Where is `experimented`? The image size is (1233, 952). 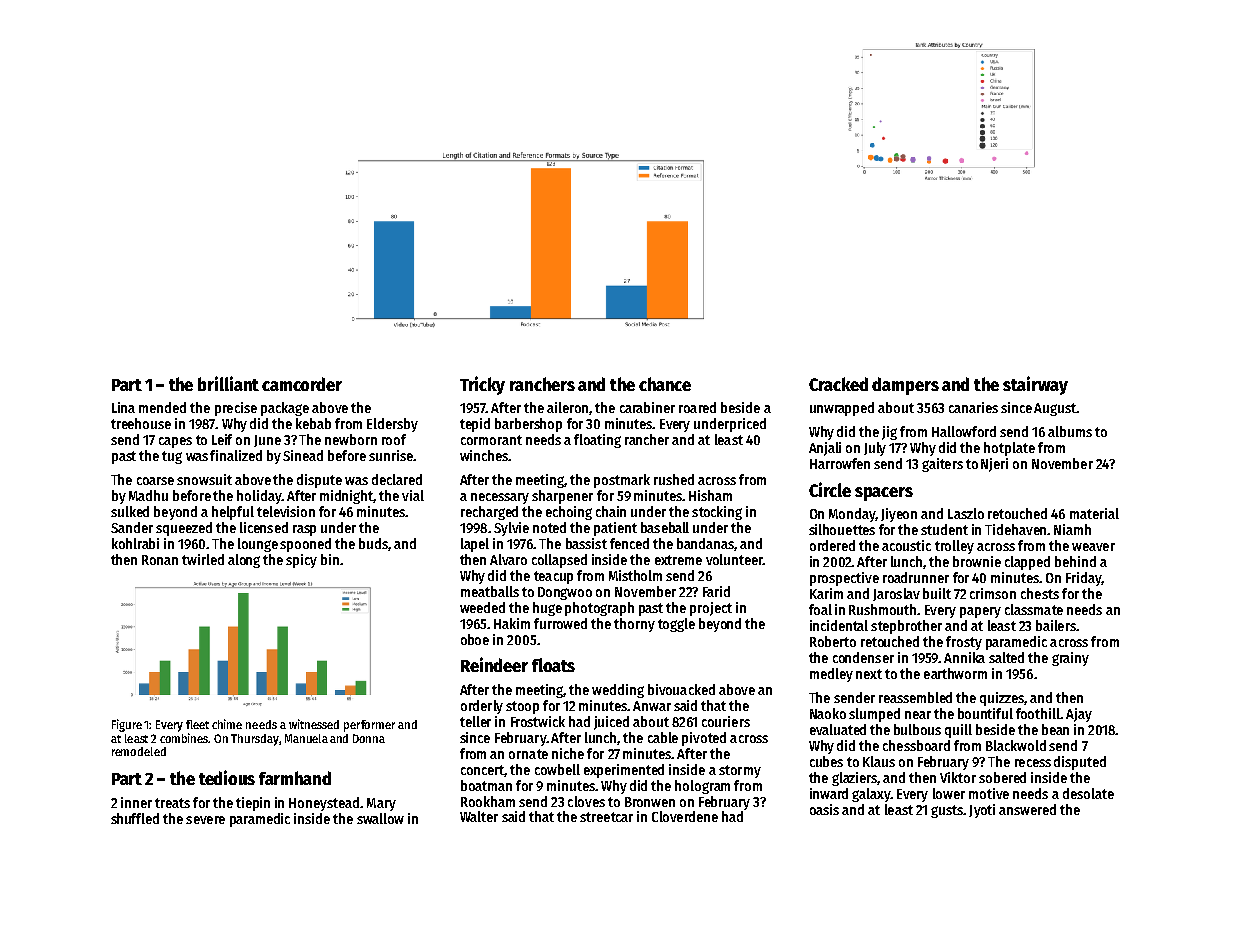 experimented is located at coordinates (624, 771).
